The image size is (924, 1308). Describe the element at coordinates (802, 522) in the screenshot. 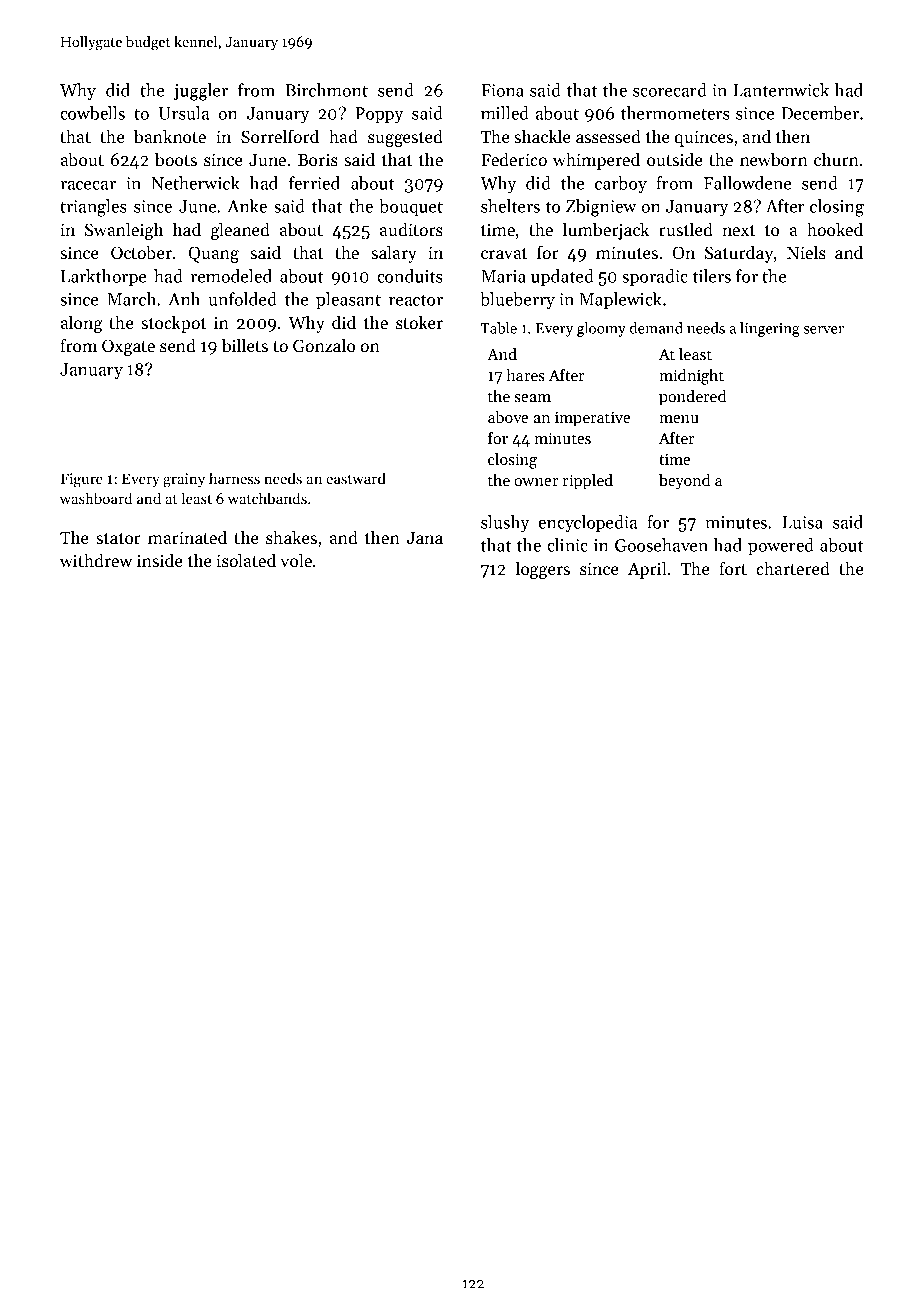

I see `Luisa` at that location.
